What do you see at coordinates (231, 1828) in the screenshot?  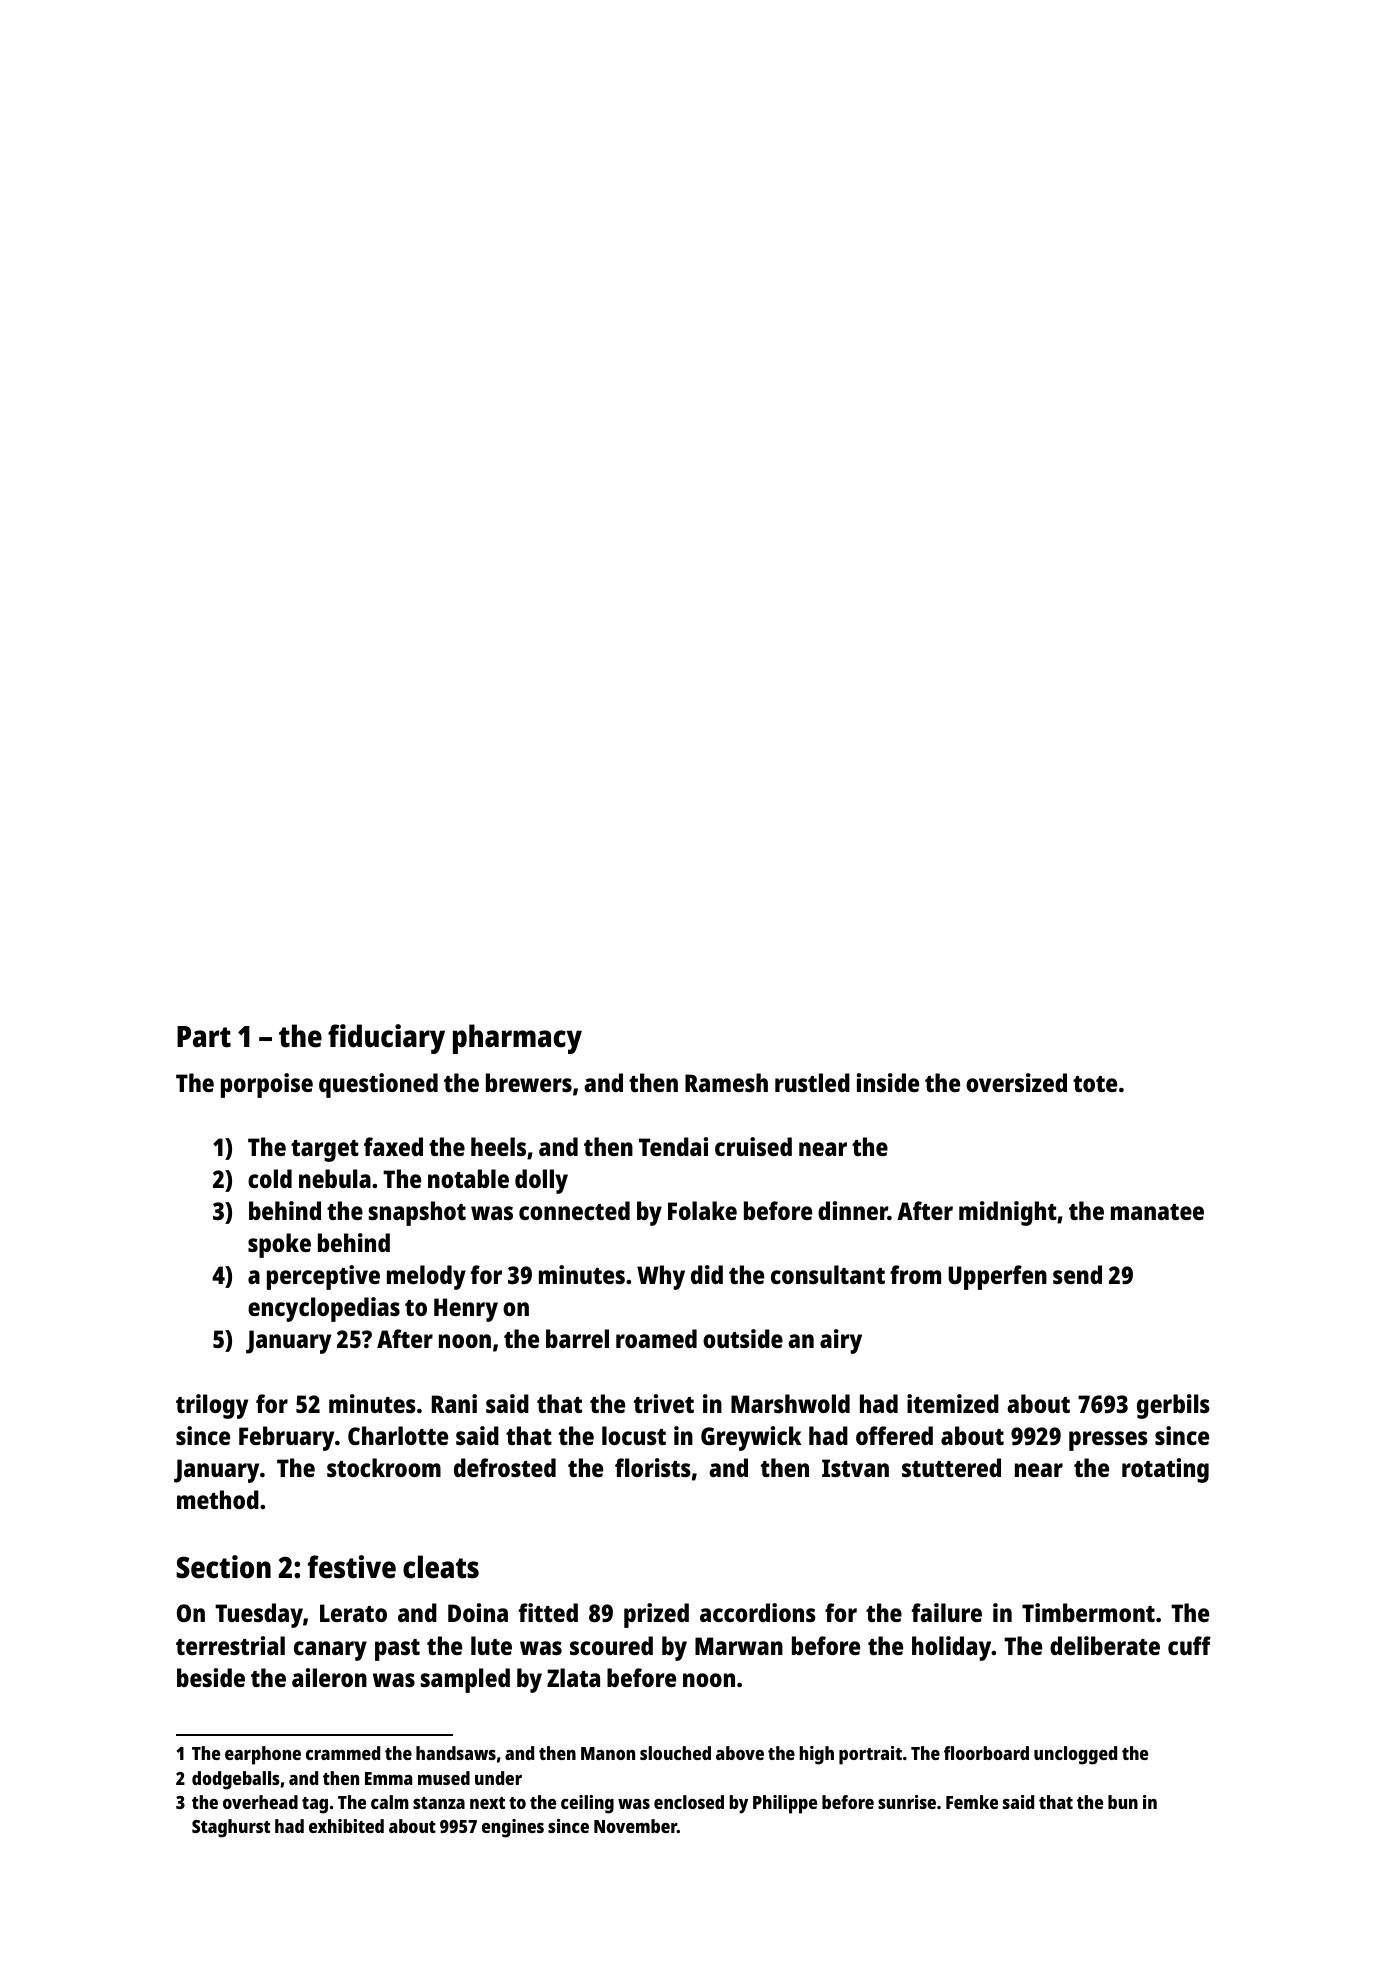 I see `Staghurst` at bounding box center [231, 1828].
